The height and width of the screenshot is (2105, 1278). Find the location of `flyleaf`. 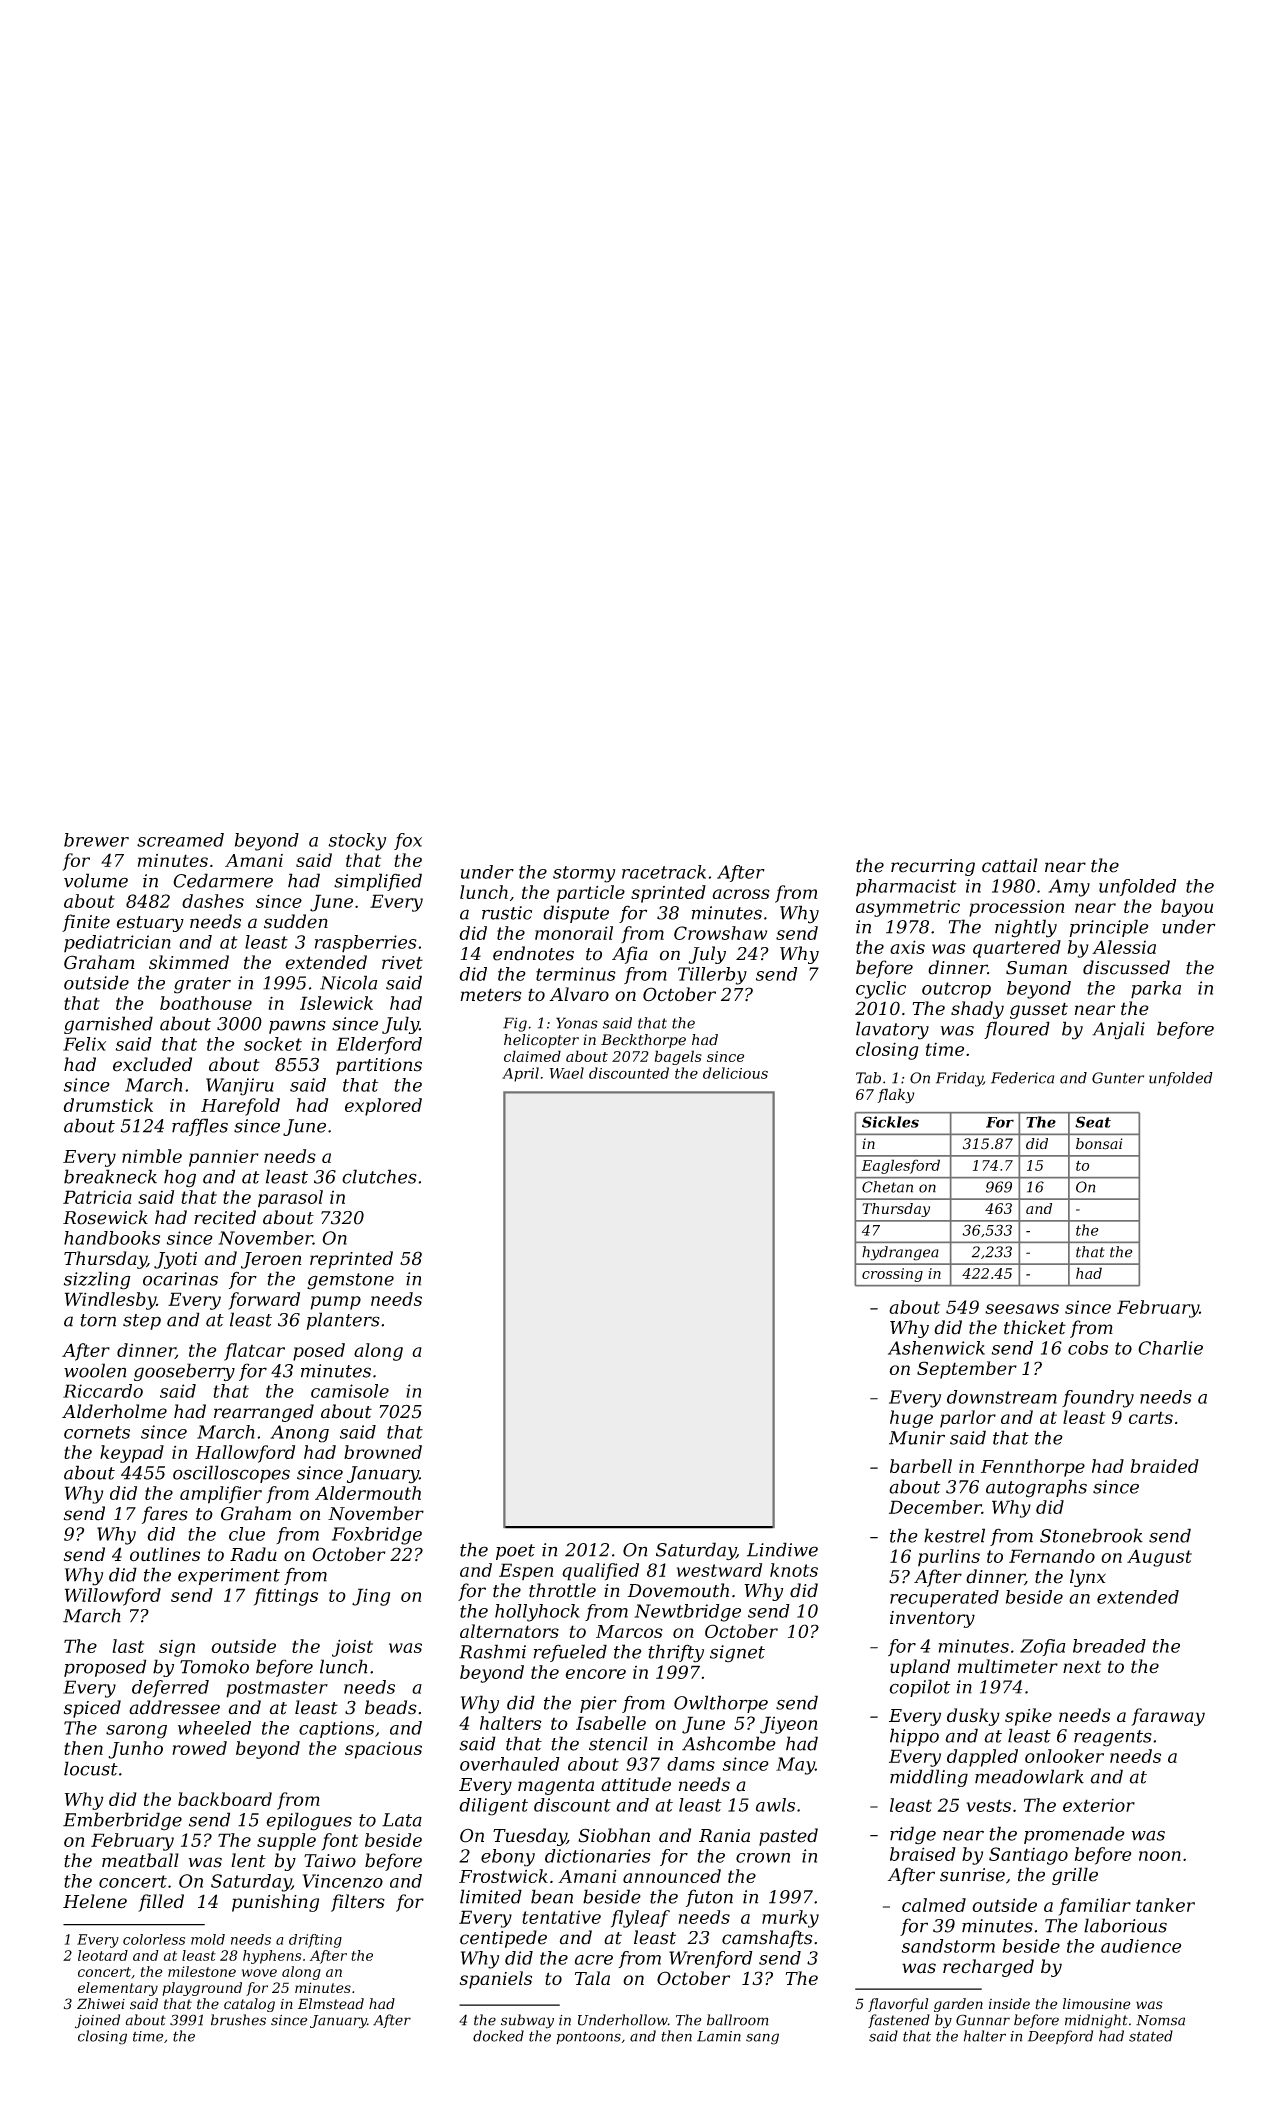

flyleaf is located at coordinates (640, 1919).
